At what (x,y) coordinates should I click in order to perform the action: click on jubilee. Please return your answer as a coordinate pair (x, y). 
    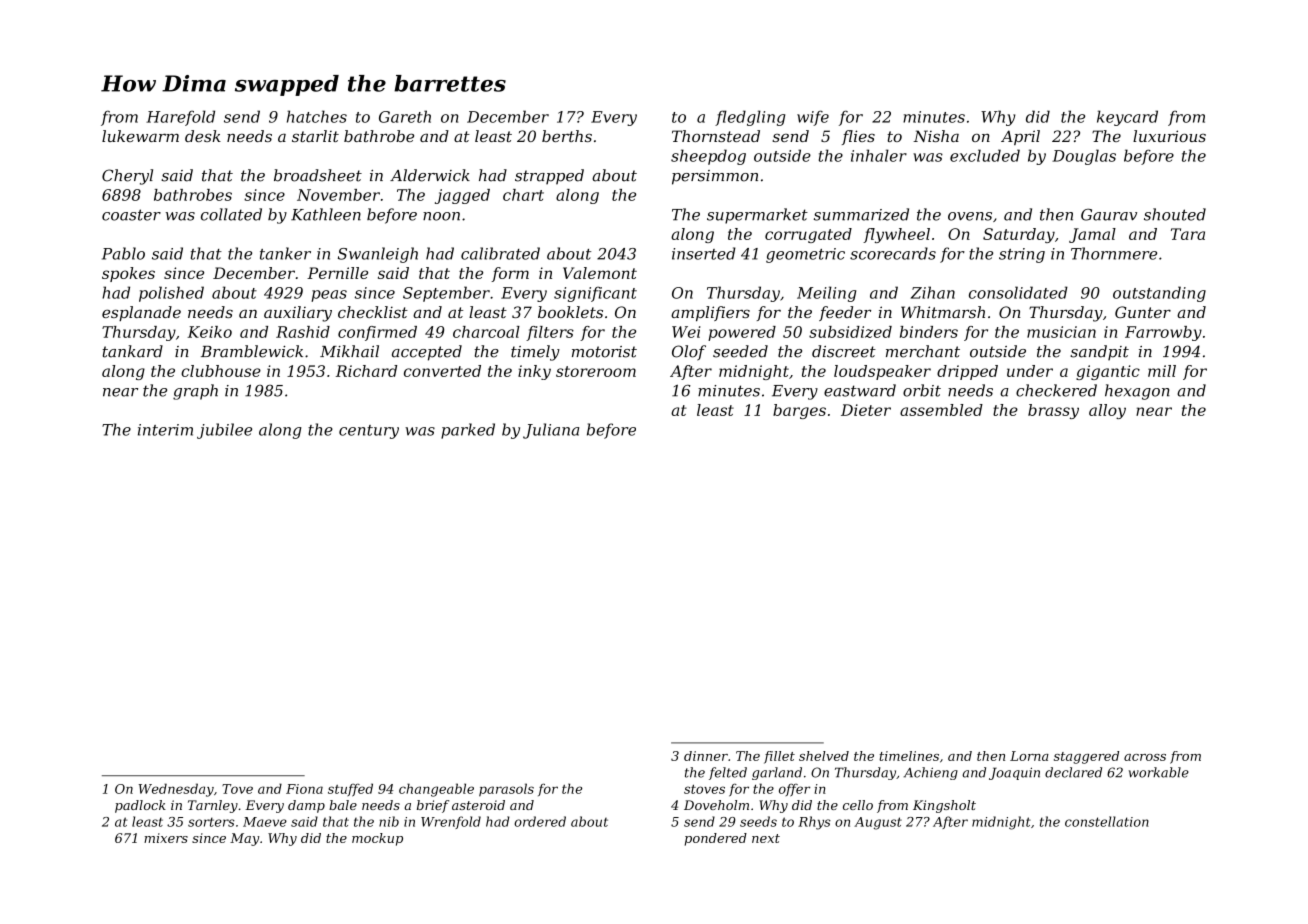
    Looking at the image, I should click on (224, 431).
